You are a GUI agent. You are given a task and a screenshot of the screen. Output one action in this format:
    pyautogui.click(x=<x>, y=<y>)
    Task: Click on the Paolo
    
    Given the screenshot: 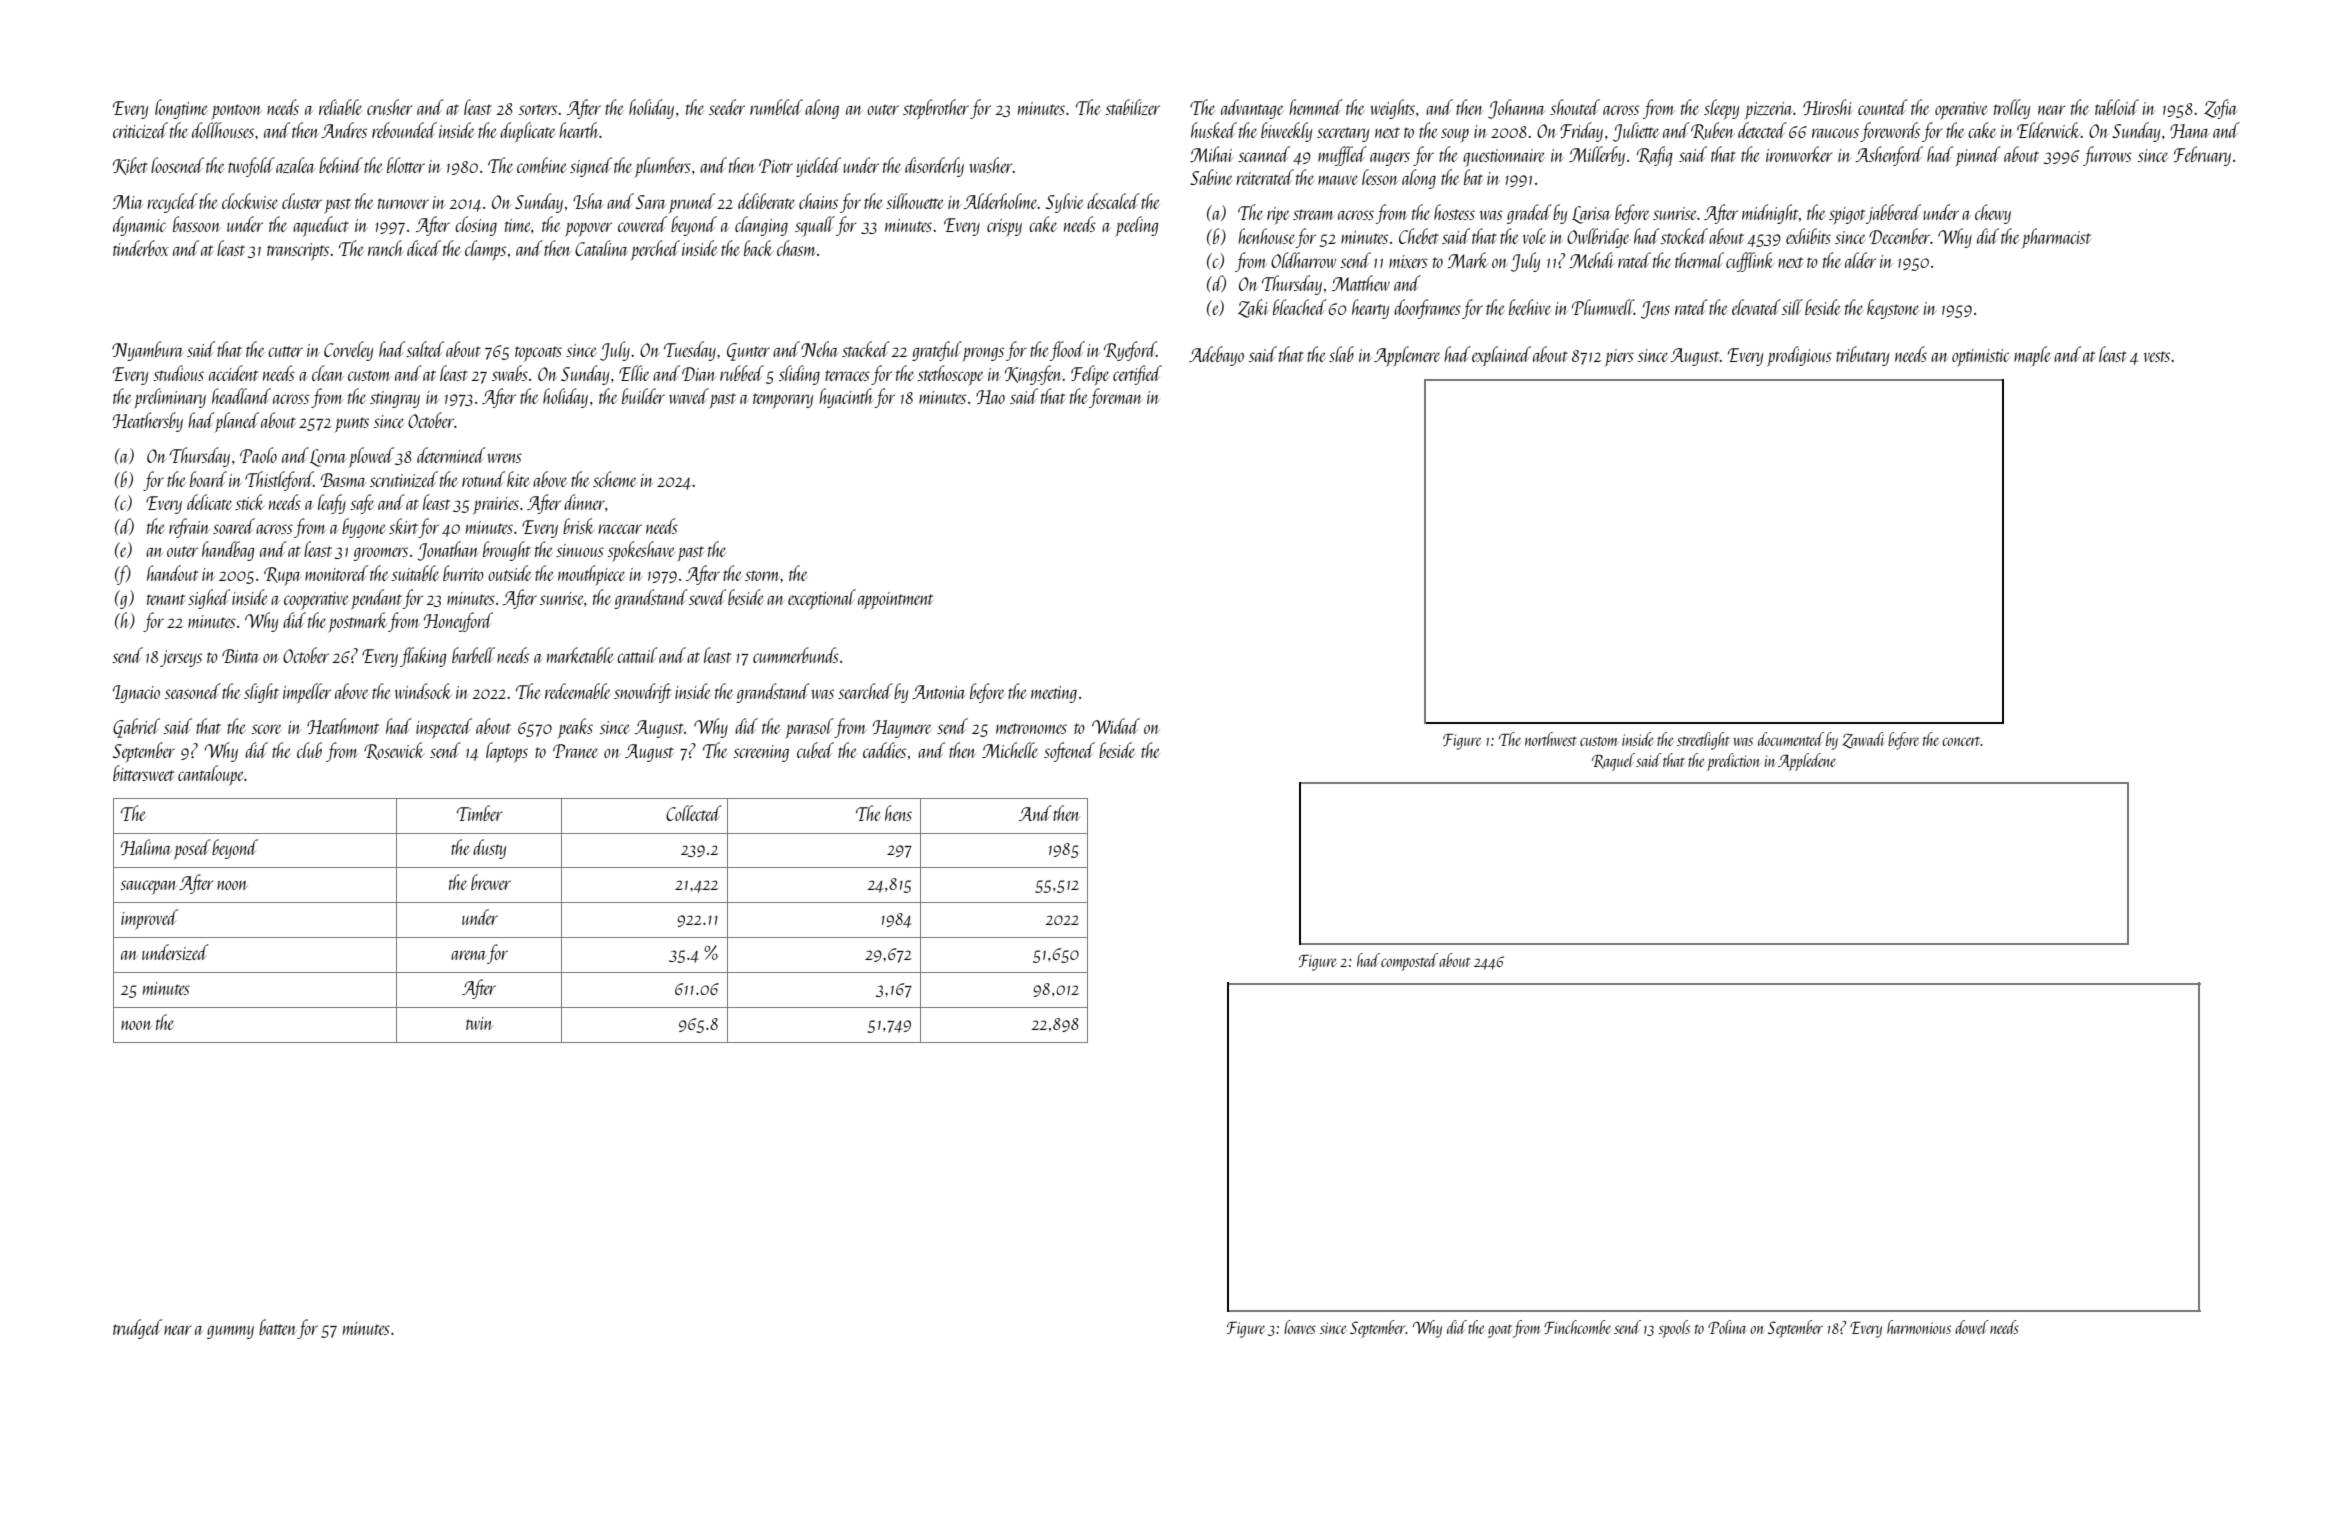 What is the action you would take?
    pyautogui.click(x=258, y=455)
